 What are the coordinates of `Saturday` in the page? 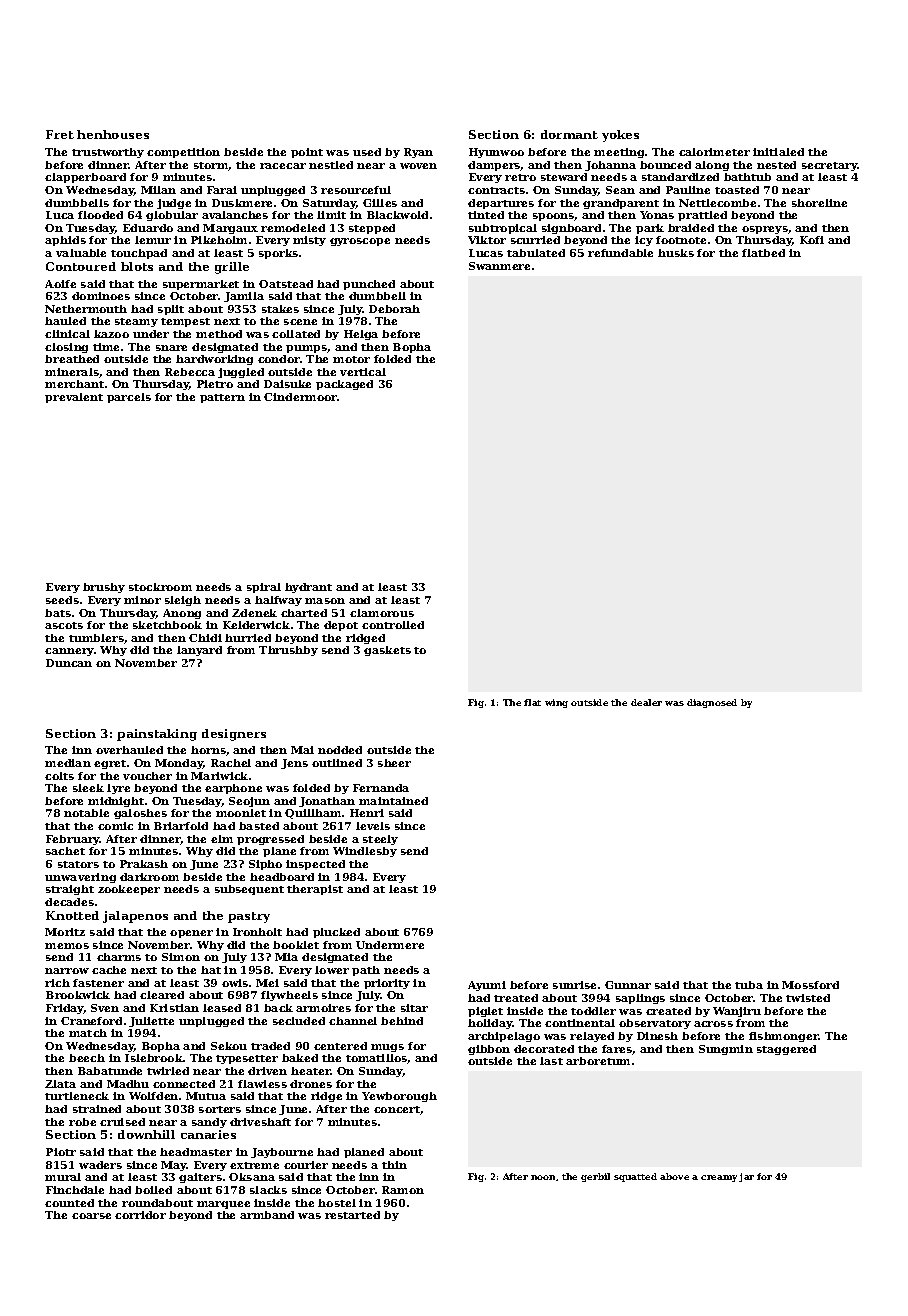 It's located at (330, 204).
